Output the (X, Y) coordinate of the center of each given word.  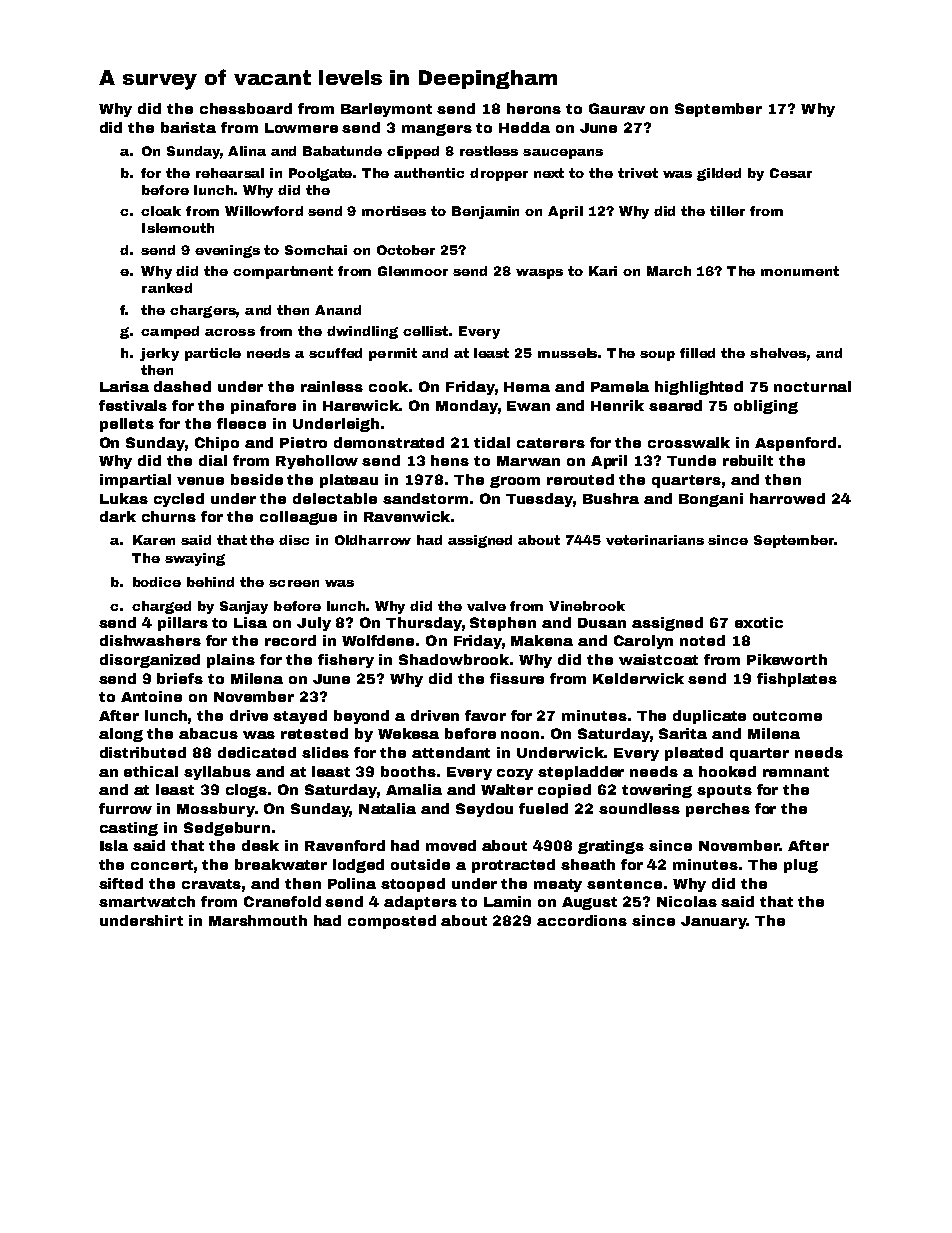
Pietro (303, 442)
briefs (180, 678)
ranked (167, 288)
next (549, 173)
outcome (787, 716)
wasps (539, 274)
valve (486, 606)
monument (800, 271)
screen (294, 583)
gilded (719, 174)
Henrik (617, 405)
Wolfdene (378, 640)
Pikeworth (787, 659)
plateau (349, 481)
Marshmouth (258, 920)
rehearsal (230, 173)
